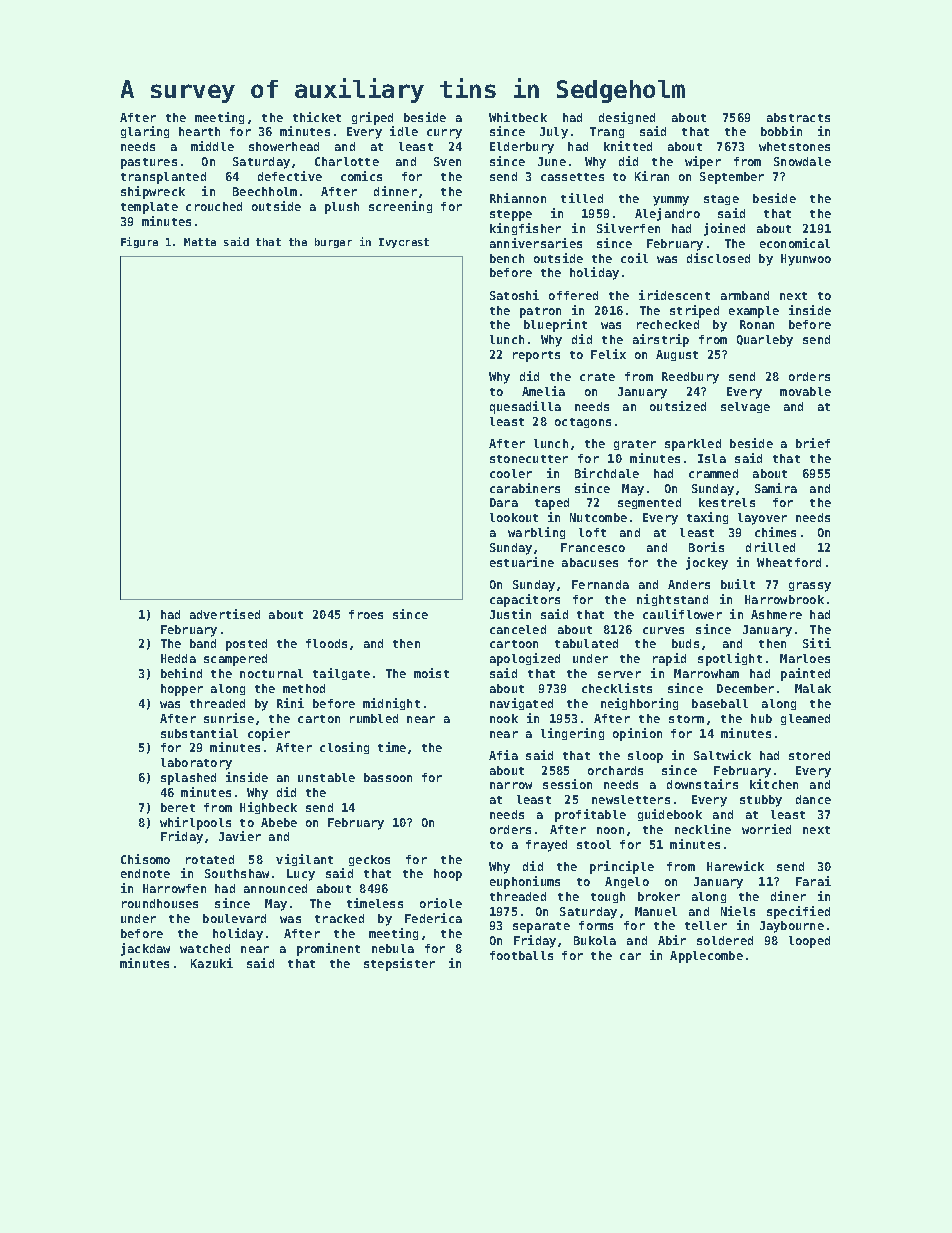 The width and height of the image is (952, 1233). Describe the element at coordinates (511, 473) in the image. I see `cooler` at that location.
